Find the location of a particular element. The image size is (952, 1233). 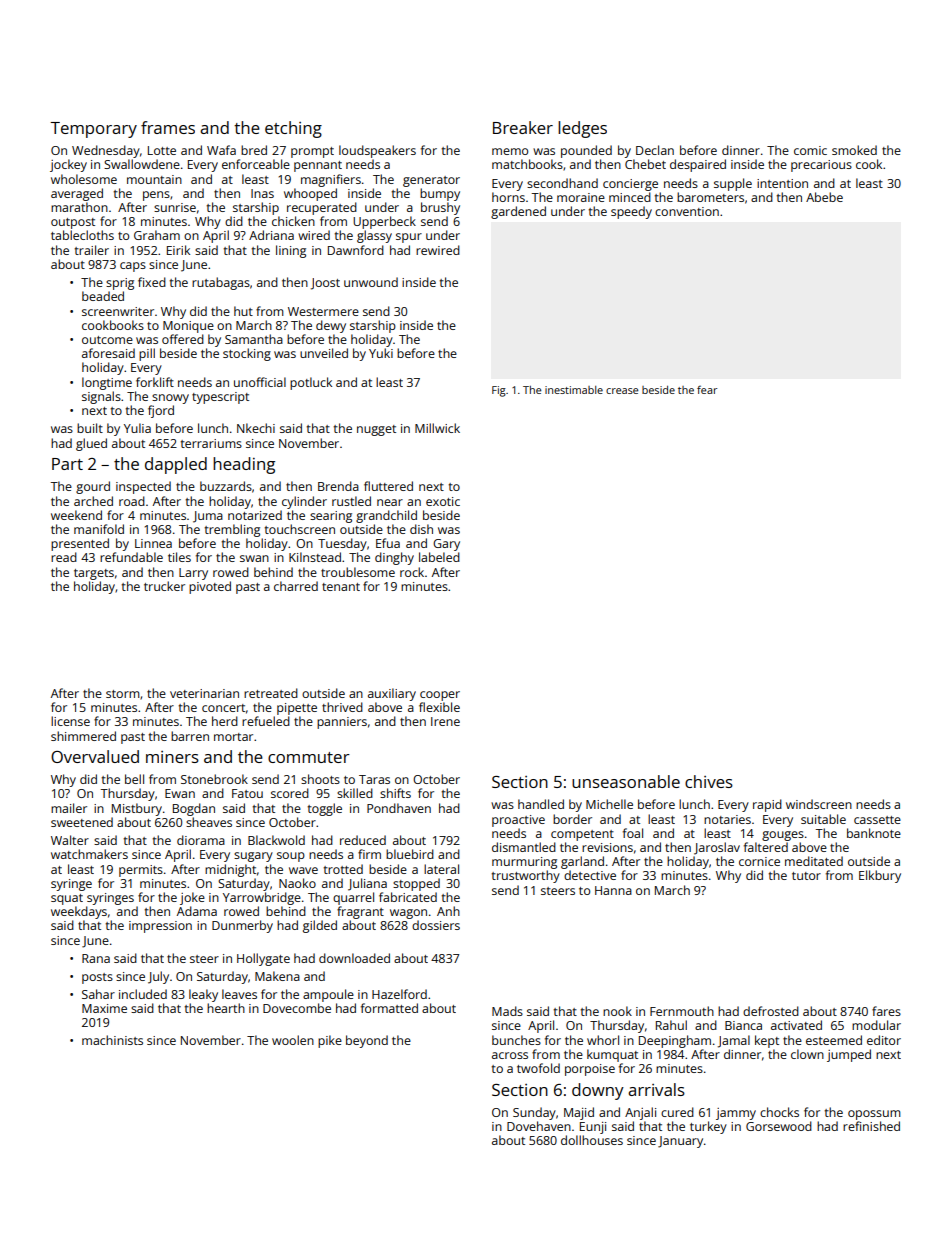

ledges is located at coordinates (582, 129).
